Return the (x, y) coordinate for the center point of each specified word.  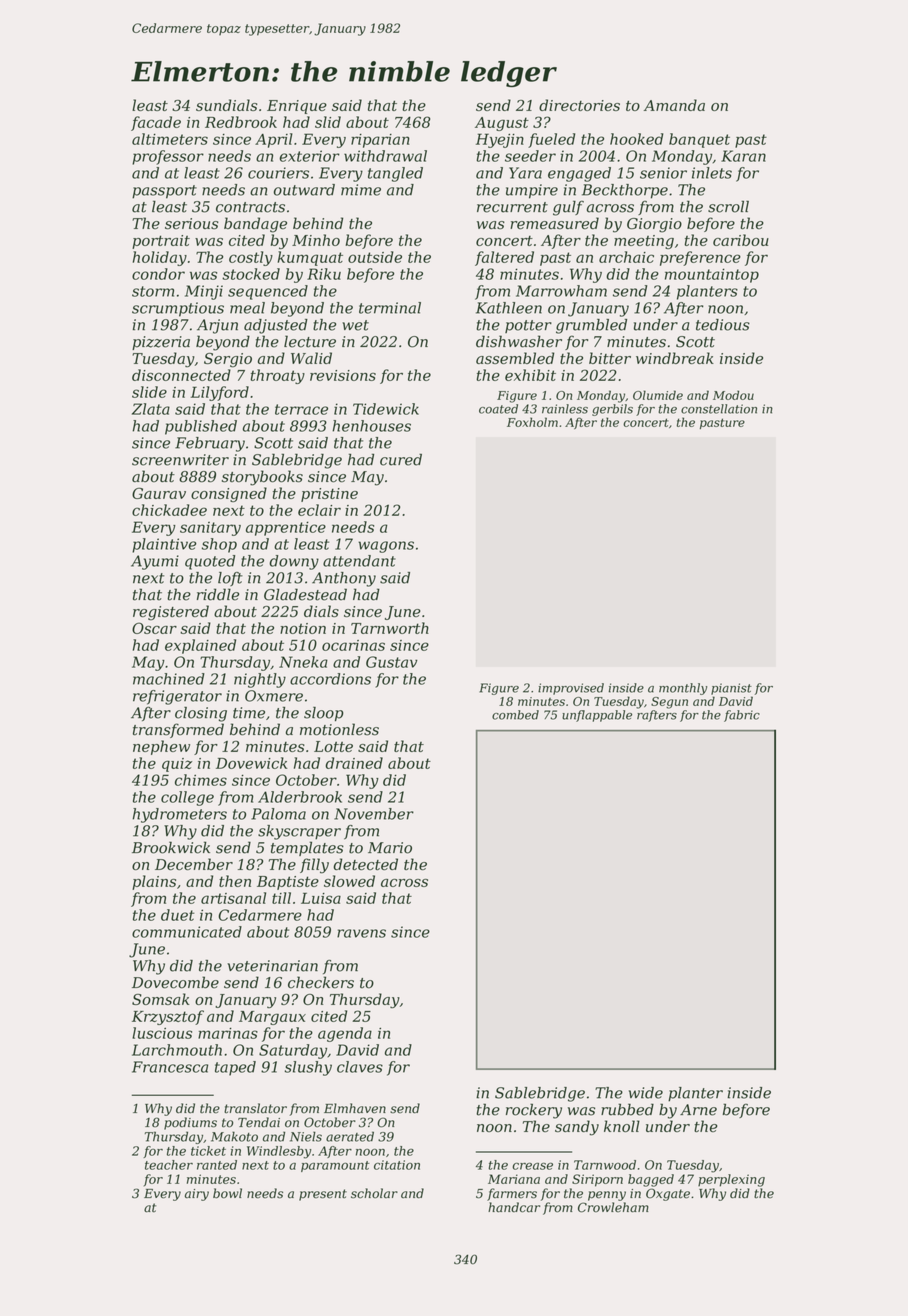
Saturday (293, 1051)
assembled (515, 358)
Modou (733, 395)
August (502, 124)
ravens (361, 933)
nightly (260, 680)
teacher (169, 1165)
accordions (330, 679)
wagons (386, 547)
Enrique (297, 107)
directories (579, 105)
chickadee (169, 510)
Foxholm (532, 422)
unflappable (597, 716)
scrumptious (178, 309)
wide (646, 1093)
